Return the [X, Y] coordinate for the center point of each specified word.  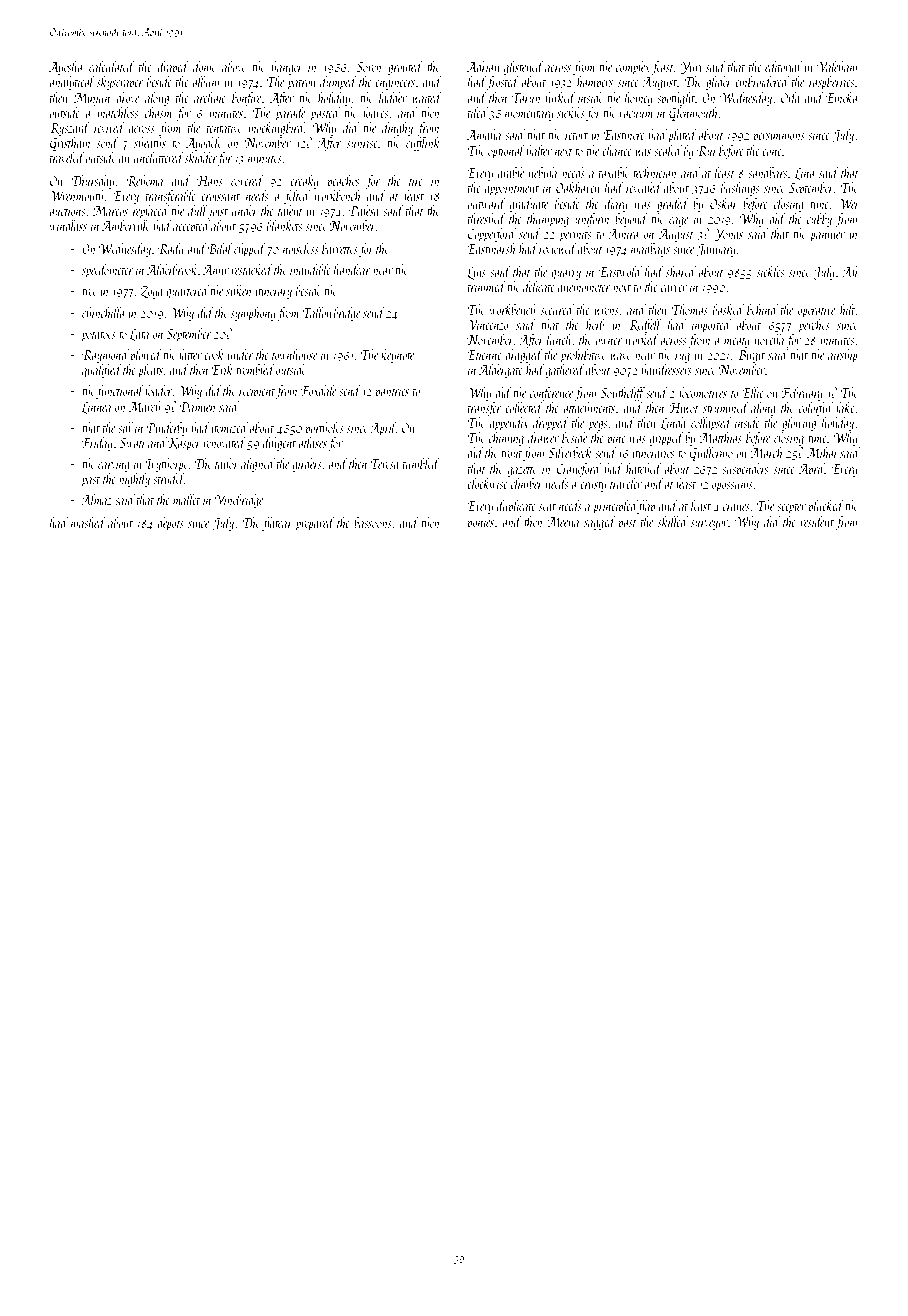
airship [843, 356]
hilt [848, 309]
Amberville [126, 225]
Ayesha [65, 68]
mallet [186, 499]
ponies [480, 524]
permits [575, 236]
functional [120, 392]
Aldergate [501, 371]
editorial [783, 66]
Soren [369, 67]
